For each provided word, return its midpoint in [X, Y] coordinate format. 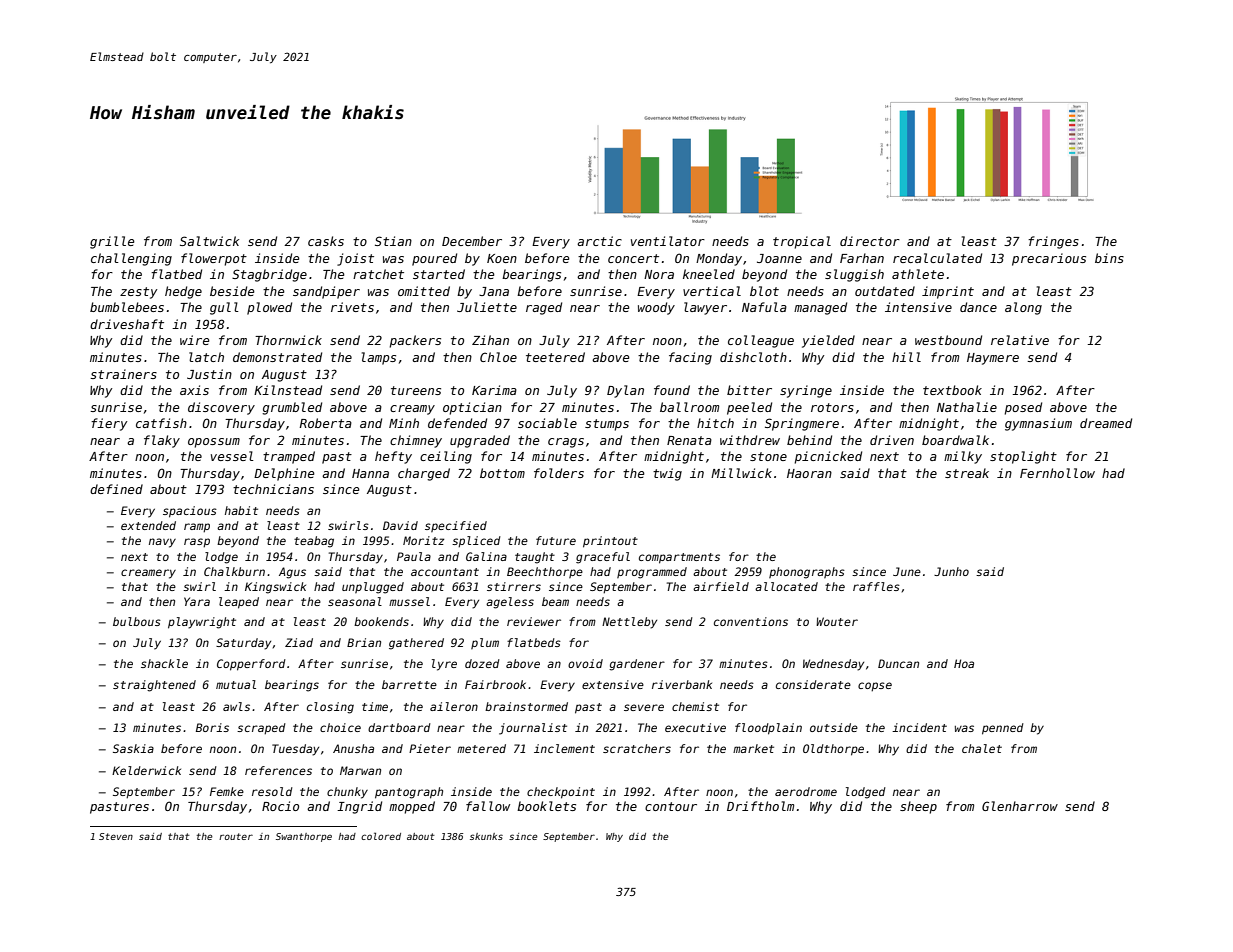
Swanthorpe [304, 837]
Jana [494, 291]
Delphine [284, 474]
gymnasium [1038, 424]
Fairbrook [495, 684]
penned [1003, 729]
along [1023, 308]
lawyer [705, 308]
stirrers [514, 586]
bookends [381, 621]
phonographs [807, 573]
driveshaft [127, 324]
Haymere [993, 359]
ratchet [378, 274]
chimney [416, 441]
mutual [236, 684]
